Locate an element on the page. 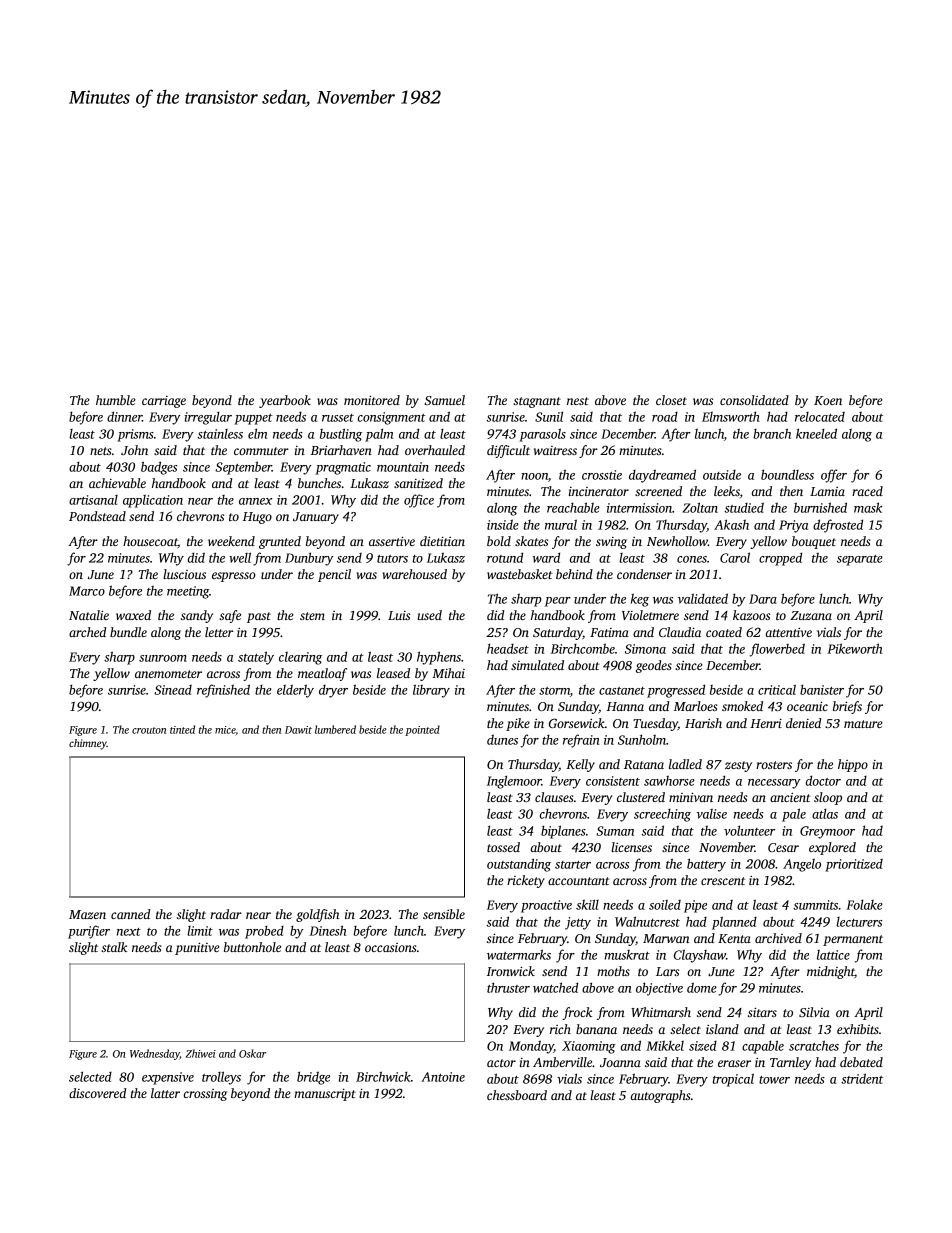 The width and height of the page is (952, 1233). closet is located at coordinates (671, 400).
